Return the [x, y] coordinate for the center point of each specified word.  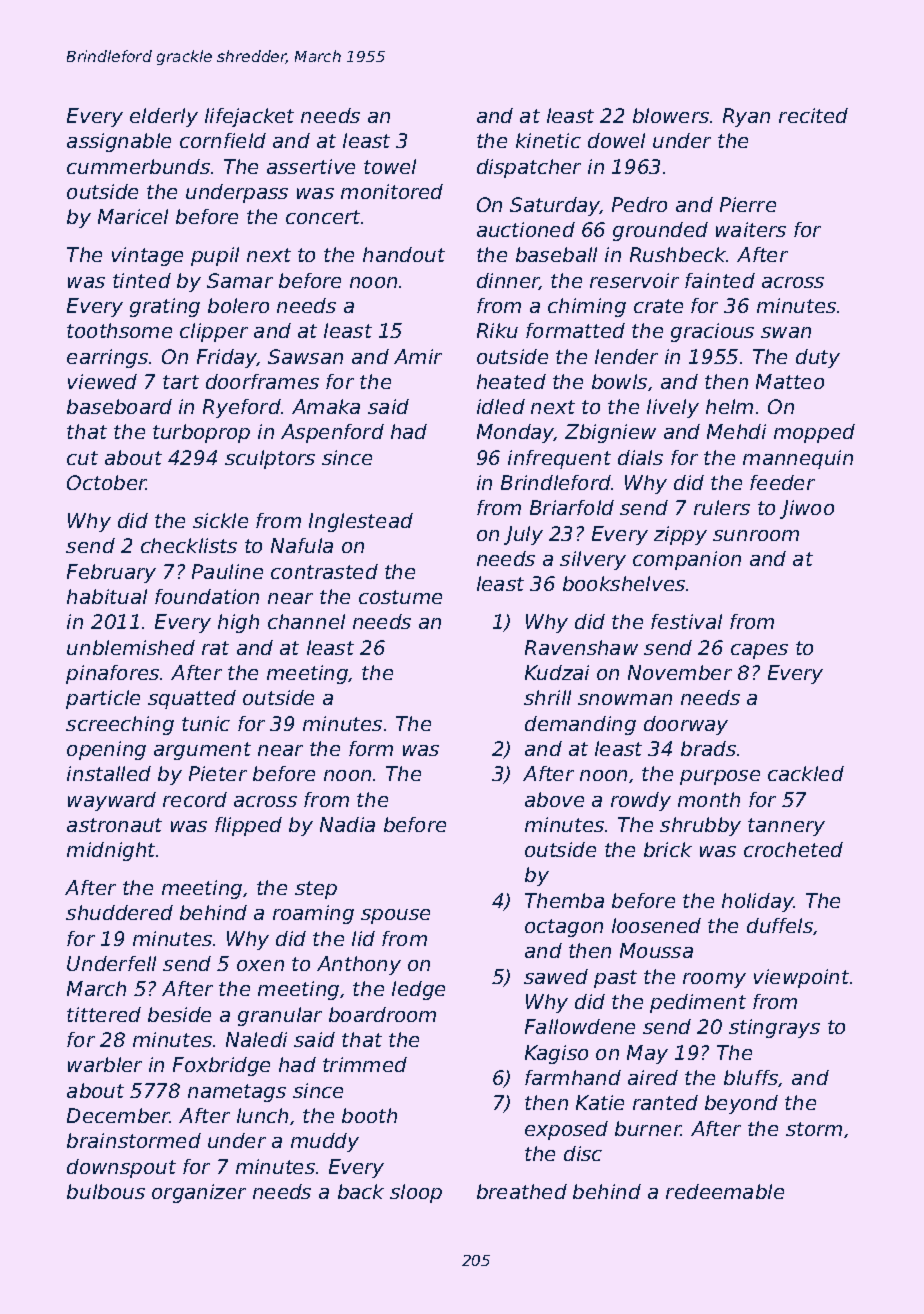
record [195, 799]
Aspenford [332, 433]
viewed [102, 381]
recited [813, 115]
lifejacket [249, 117]
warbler [105, 1064]
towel [390, 166]
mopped [814, 433]
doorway [686, 725]
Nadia [347, 824]
